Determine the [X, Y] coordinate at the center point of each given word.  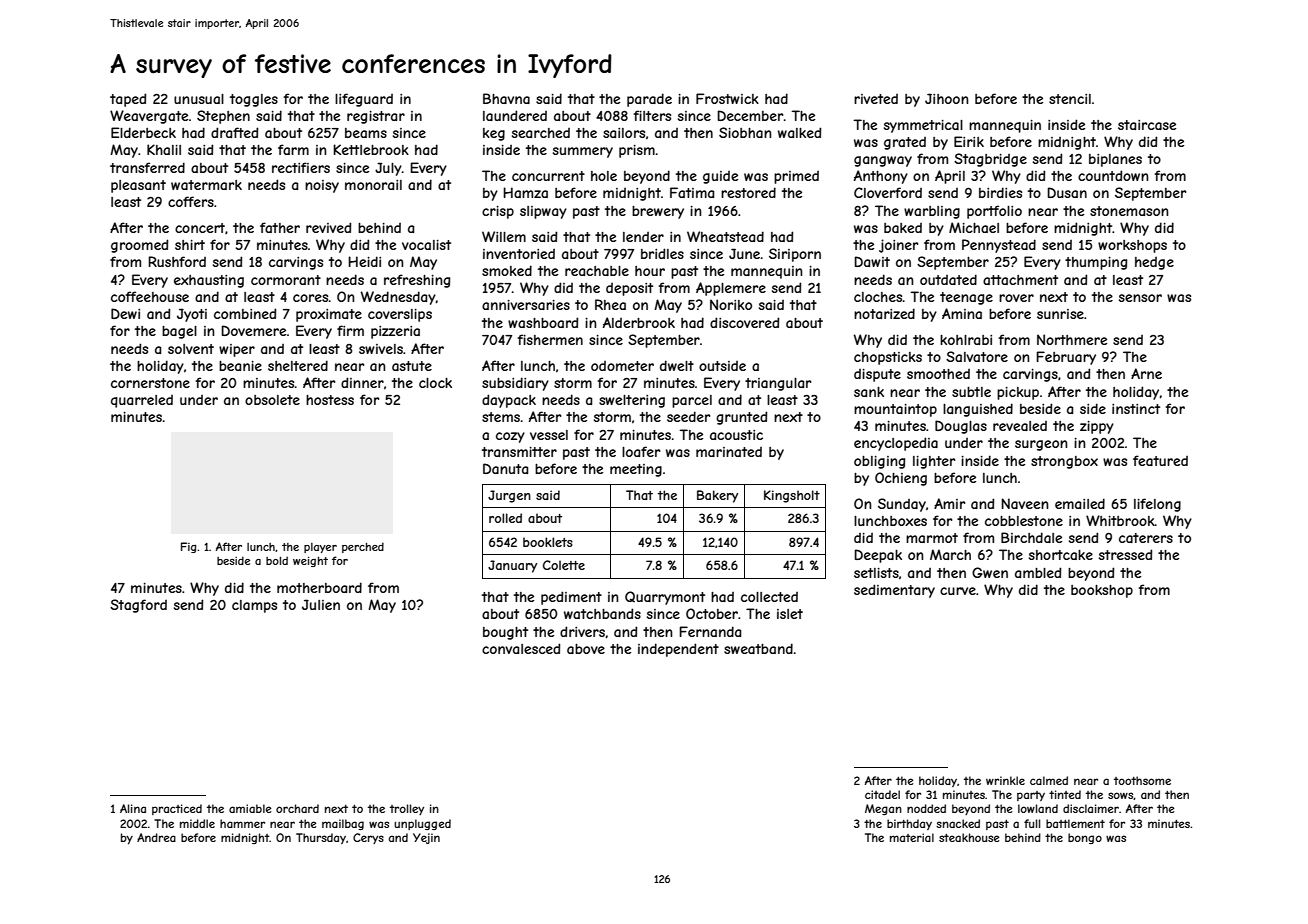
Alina [133, 808]
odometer [622, 366]
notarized [884, 313]
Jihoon [947, 98]
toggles [254, 100]
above [586, 649]
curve [958, 591]
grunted [741, 418]
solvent [191, 349]
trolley [407, 809]
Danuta [505, 468]
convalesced [521, 648]
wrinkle [1005, 780]
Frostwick [727, 98]
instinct [1136, 409]
